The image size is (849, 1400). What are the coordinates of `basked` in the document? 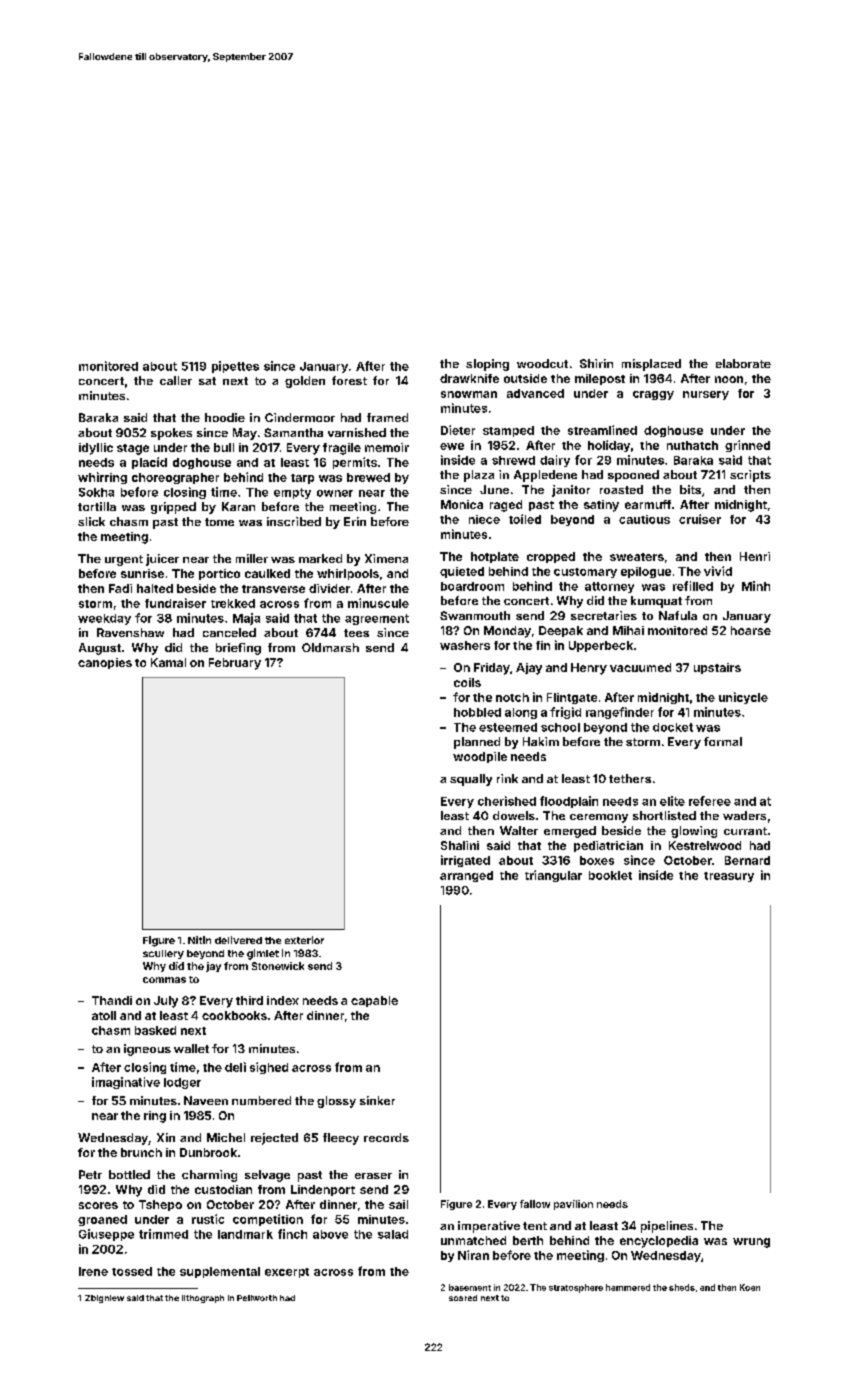 It's located at (155, 1030).
